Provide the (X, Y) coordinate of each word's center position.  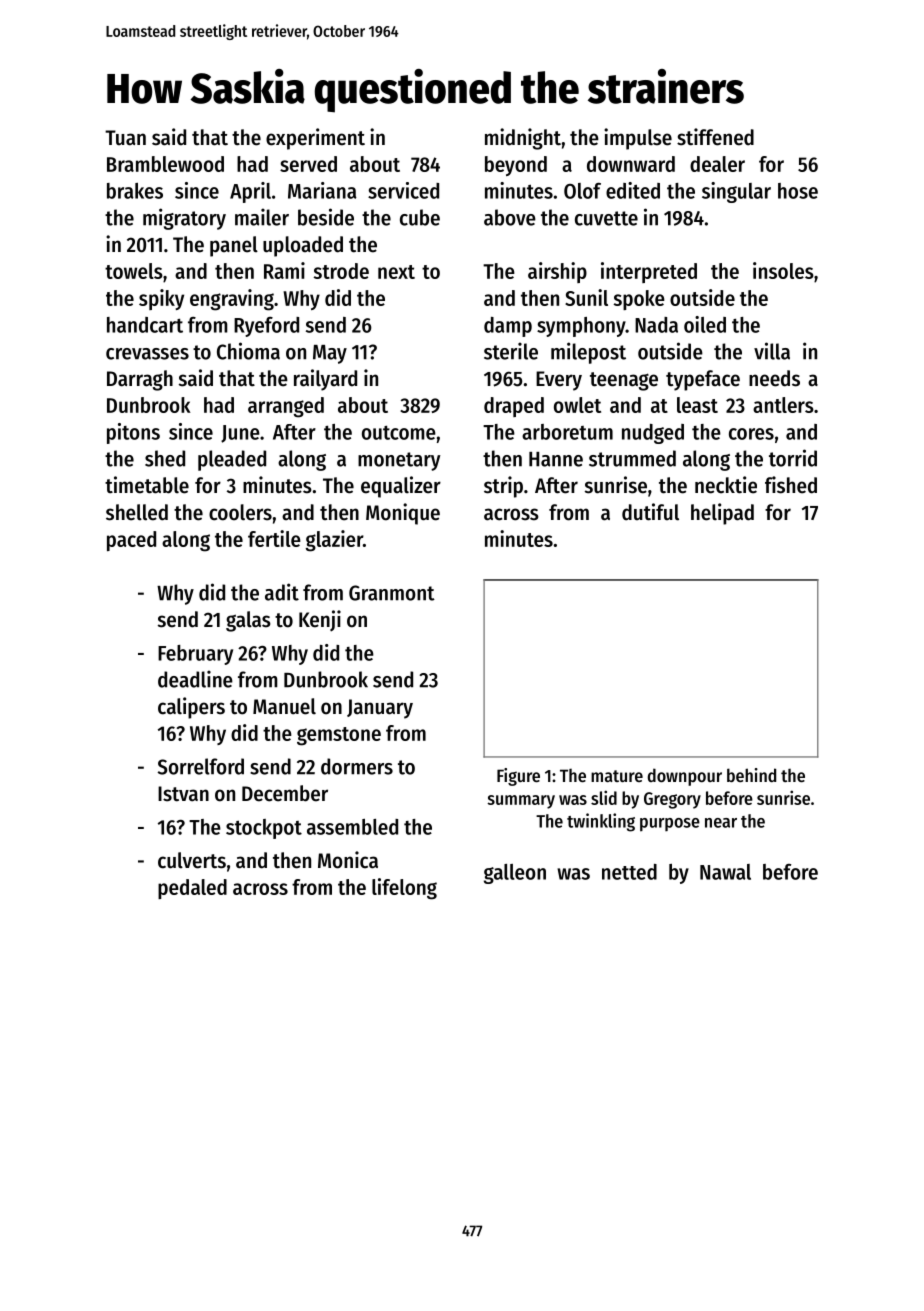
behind (751, 775)
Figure (518, 777)
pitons (133, 433)
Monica (348, 860)
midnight (523, 139)
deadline (195, 679)
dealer (717, 164)
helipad (722, 514)
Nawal (725, 872)
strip (503, 487)
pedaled (192, 889)
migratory (184, 219)
